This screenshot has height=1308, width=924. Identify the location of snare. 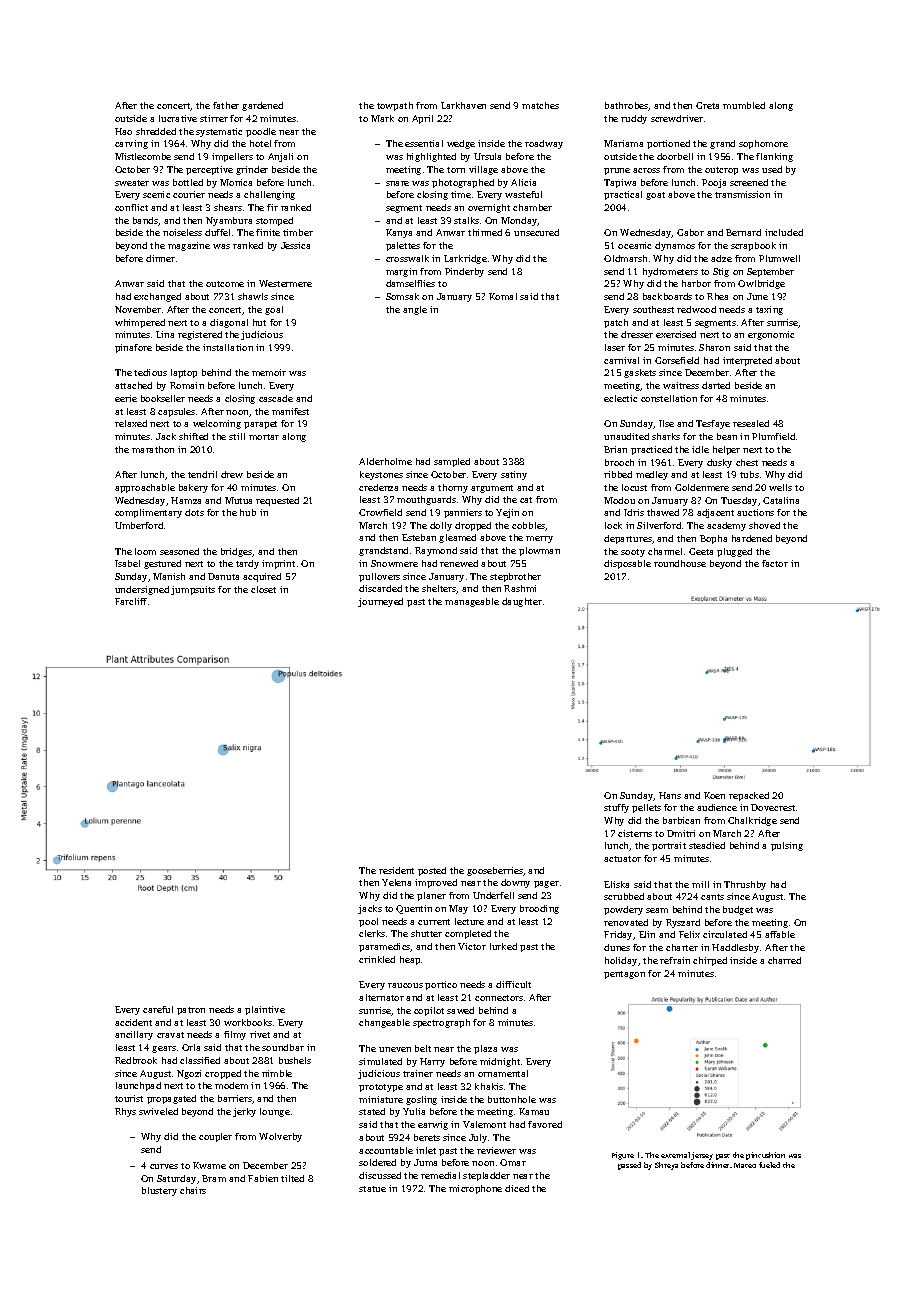
(397, 183).
